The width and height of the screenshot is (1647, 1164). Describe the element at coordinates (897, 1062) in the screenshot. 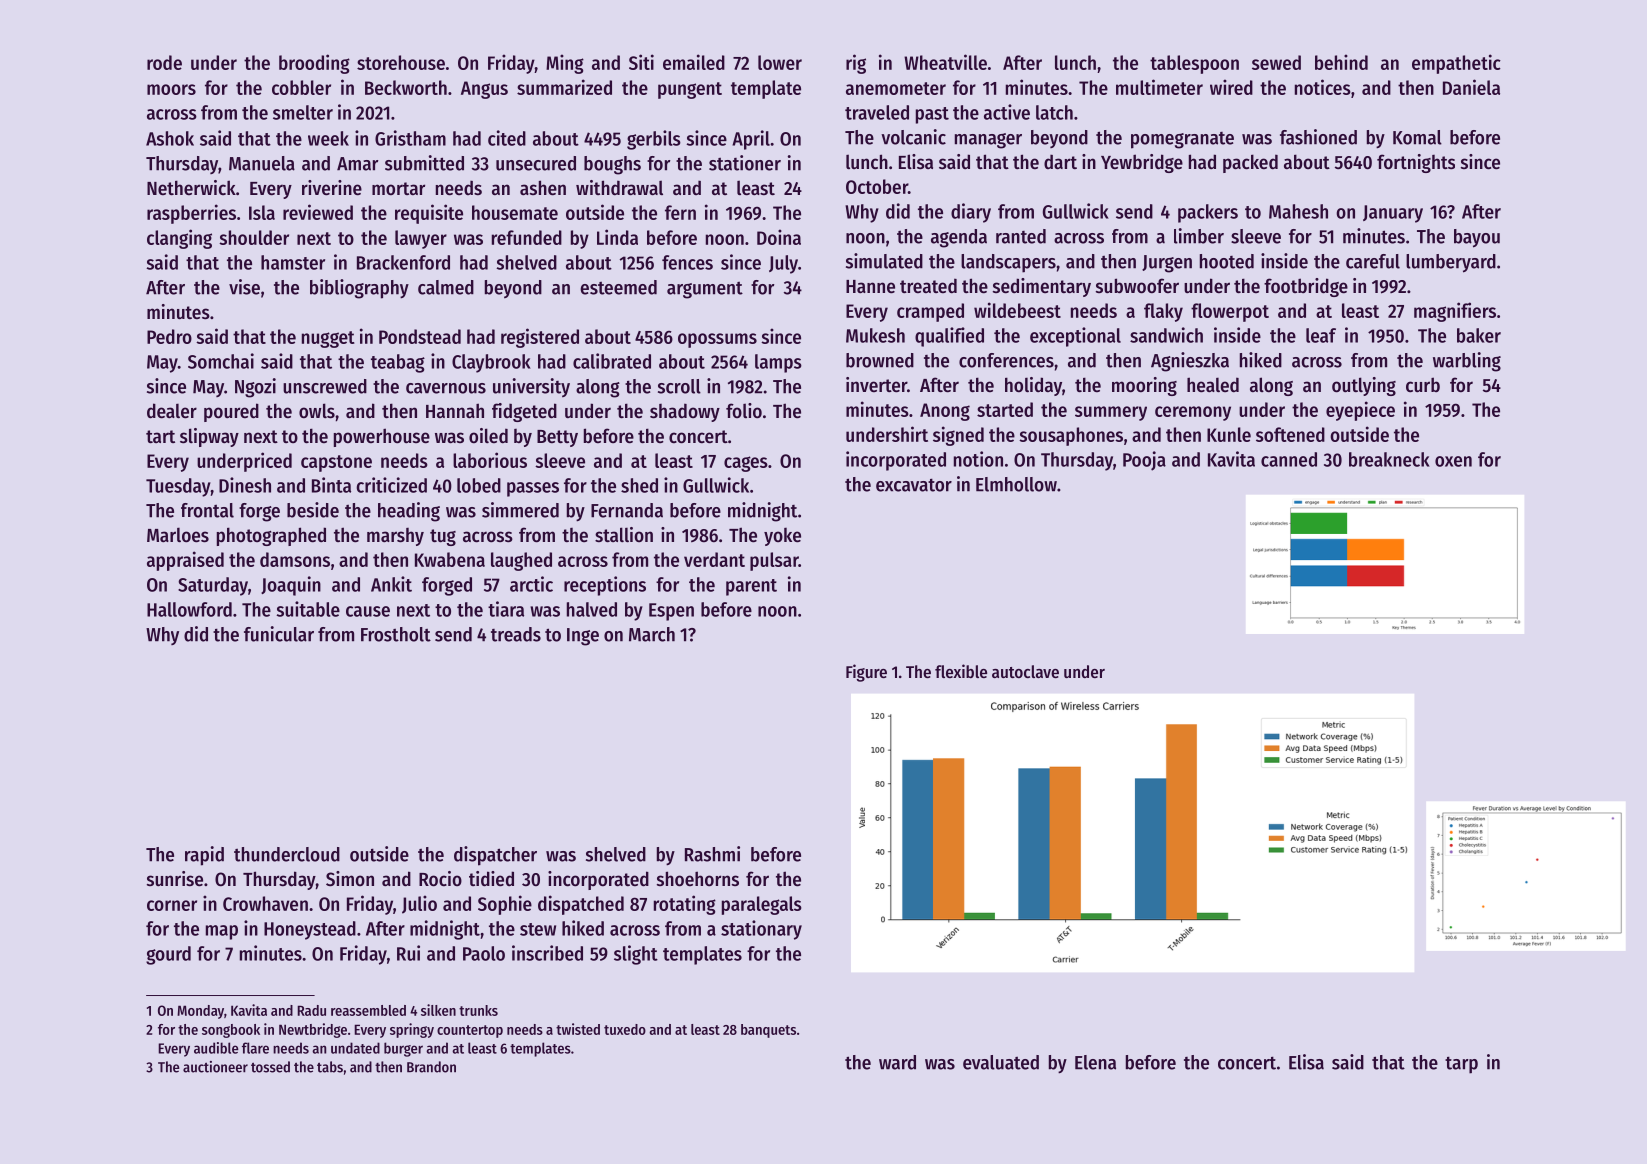

I see `ward` at that location.
